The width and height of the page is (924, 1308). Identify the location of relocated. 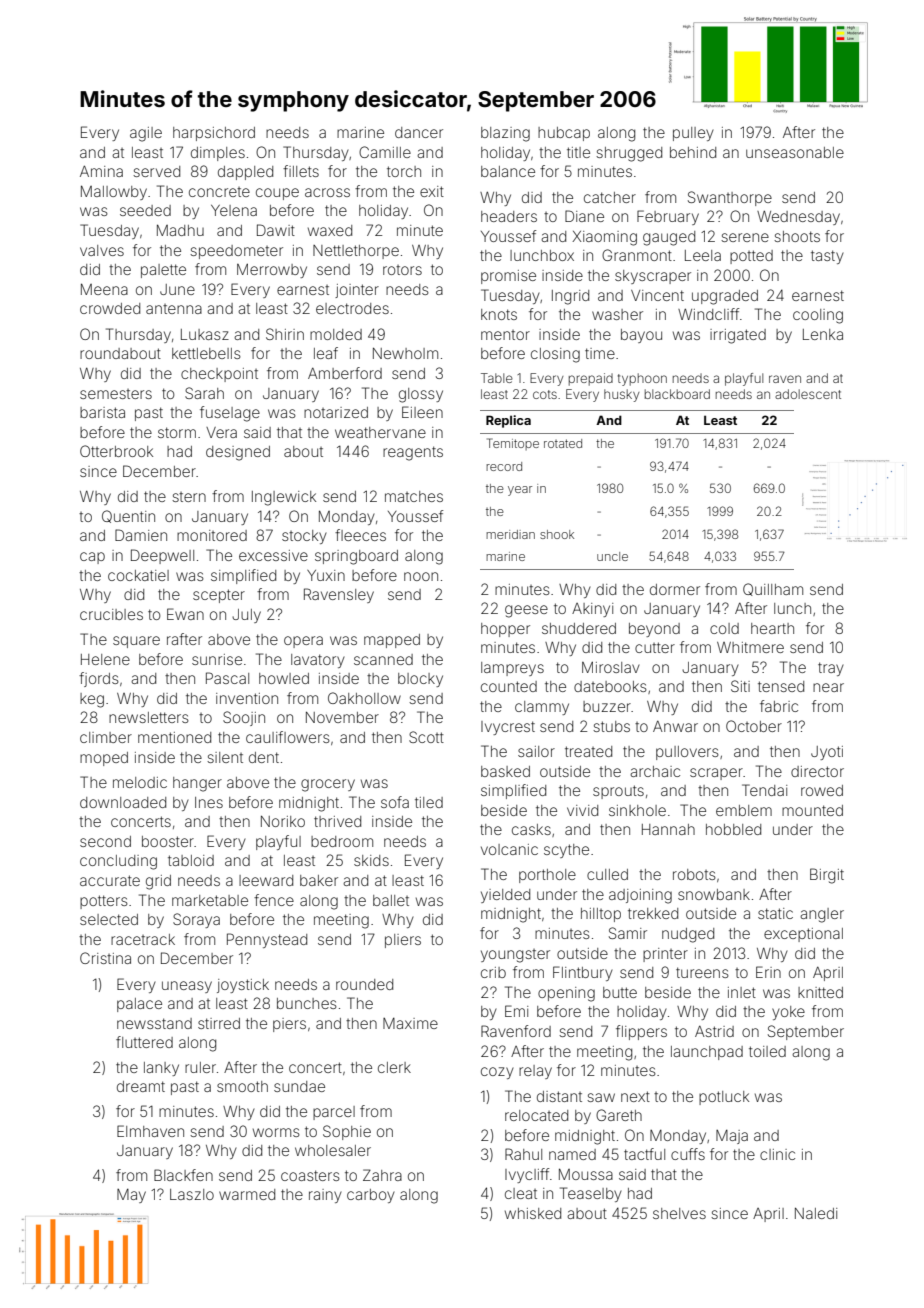
(536, 1115).
